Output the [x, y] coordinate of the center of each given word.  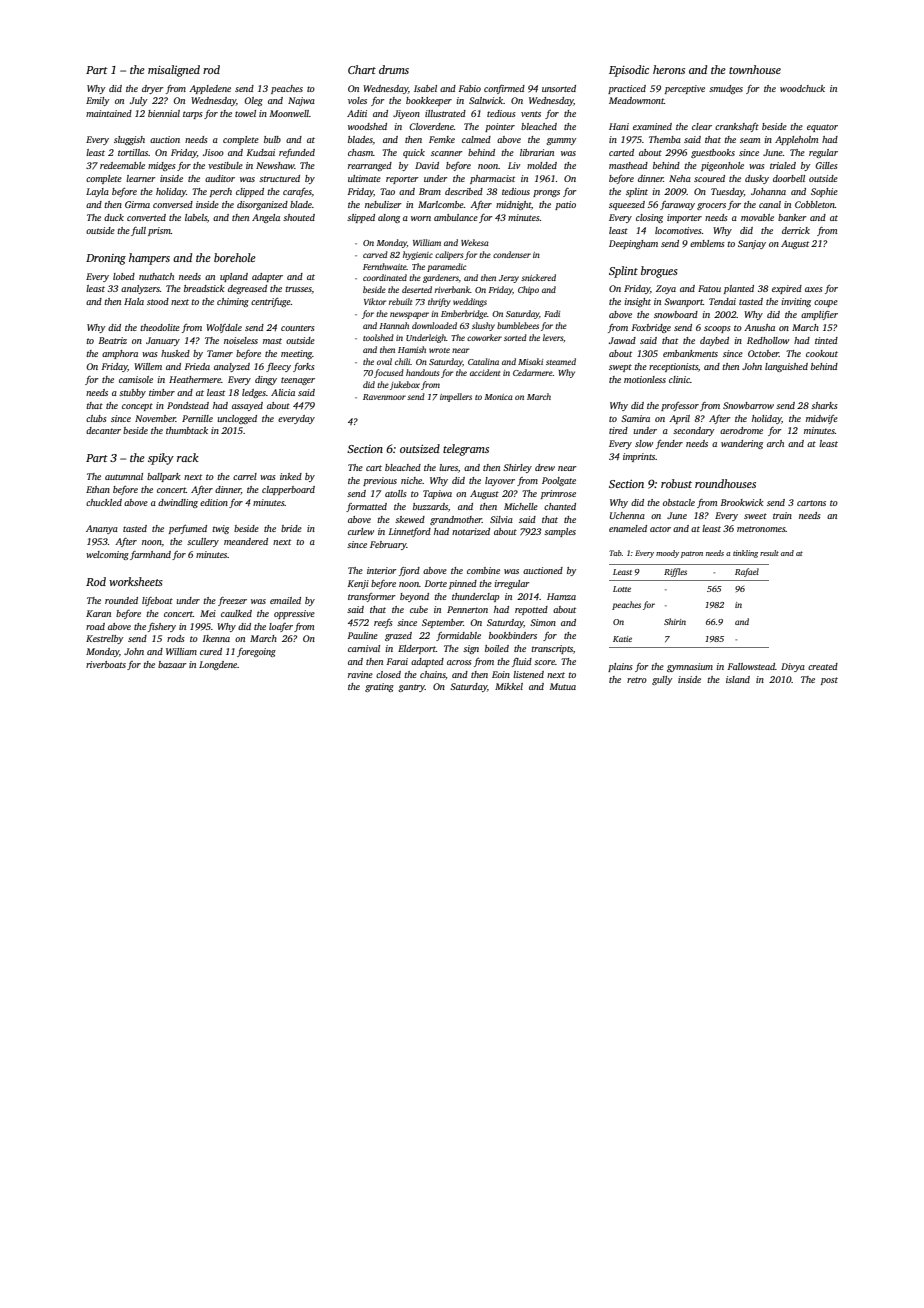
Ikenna [216, 638]
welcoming [107, 555]
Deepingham [633, 244]
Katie [622, 639]
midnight [514, 205]
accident [485, 372]
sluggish [129, 140]
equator [822, 128]
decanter [103, 430]
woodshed [367, 126]
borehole [235, 257]
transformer [371, 597]
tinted [826, 340]
